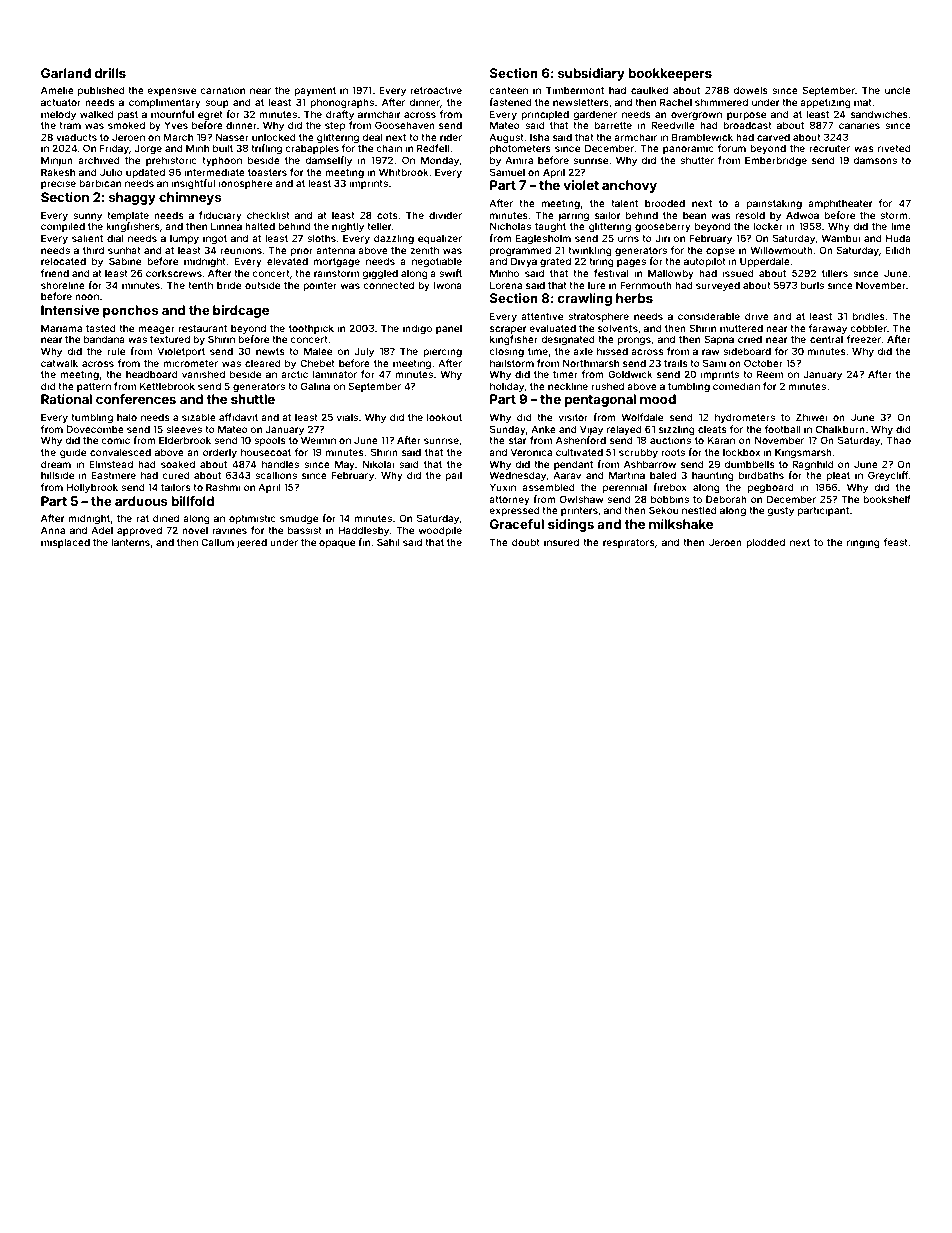 The width and height of the screenshot is (952, 1233). I want to click on bookkeepers, so click(670, 74).
